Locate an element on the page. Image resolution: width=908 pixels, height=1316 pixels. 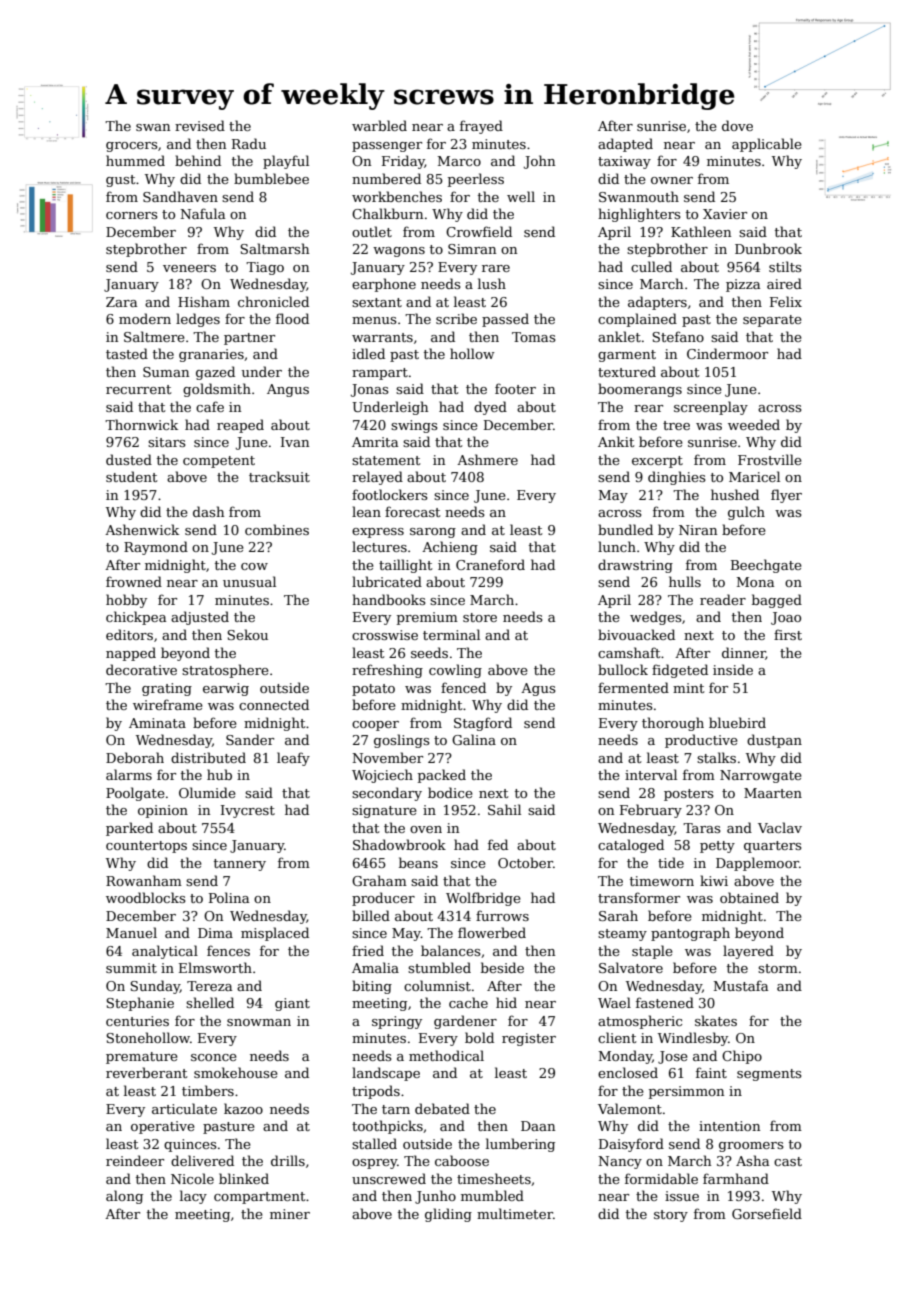
Achieng is located at coordinates (450, 548).
